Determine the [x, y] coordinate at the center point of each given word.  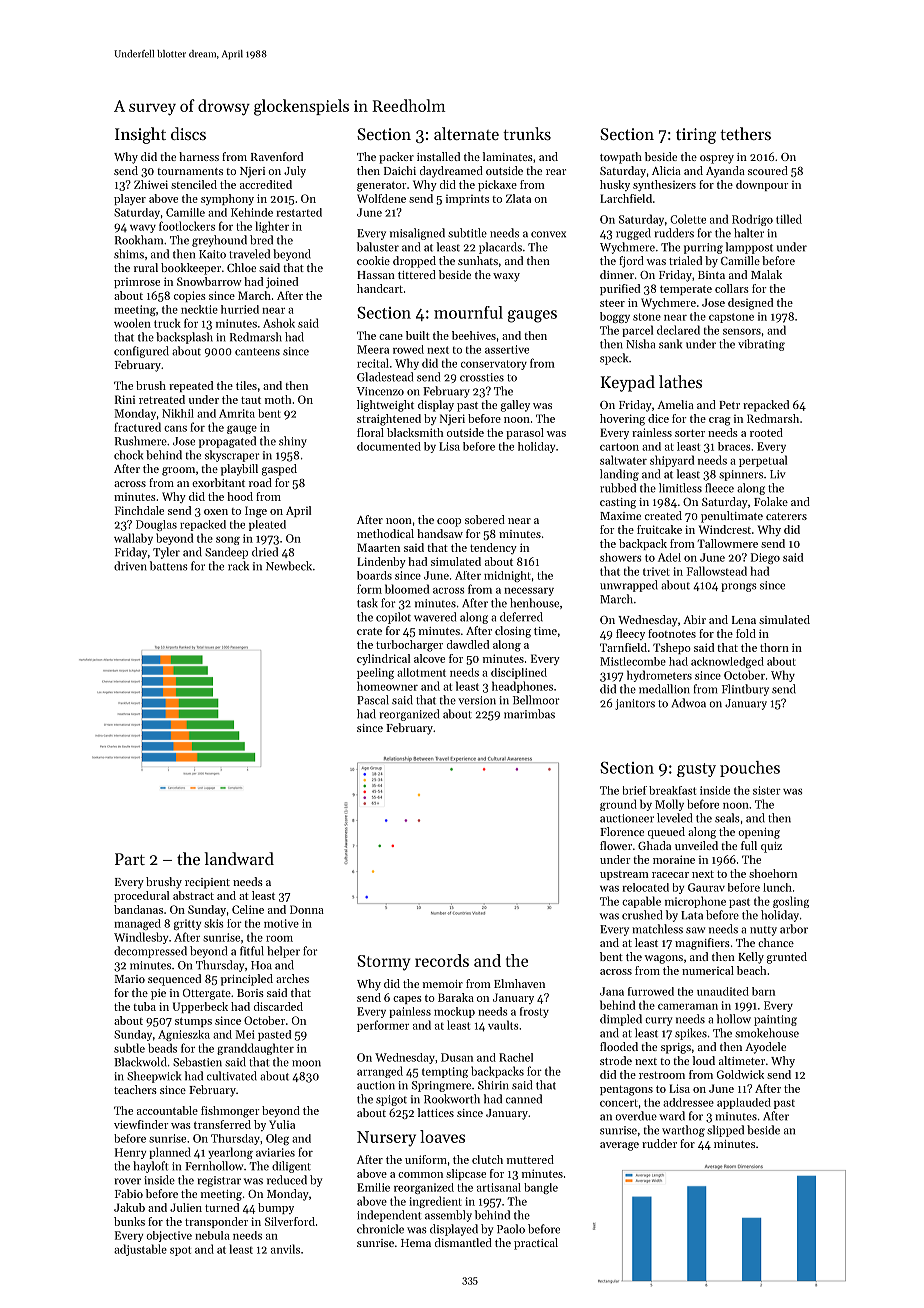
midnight [507, 576]
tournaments [190, 171]
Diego [765, 558]
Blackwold [140, 1062]
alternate [466, 133]
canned [524, 1099]
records [442, 960]
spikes [691, 1034]
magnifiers [702, 944]
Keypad [628, 383]
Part [130, 859]
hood [240, 496]
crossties [482, 377]
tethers [745, 133]
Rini [125, 399]
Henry [130, 1153]
